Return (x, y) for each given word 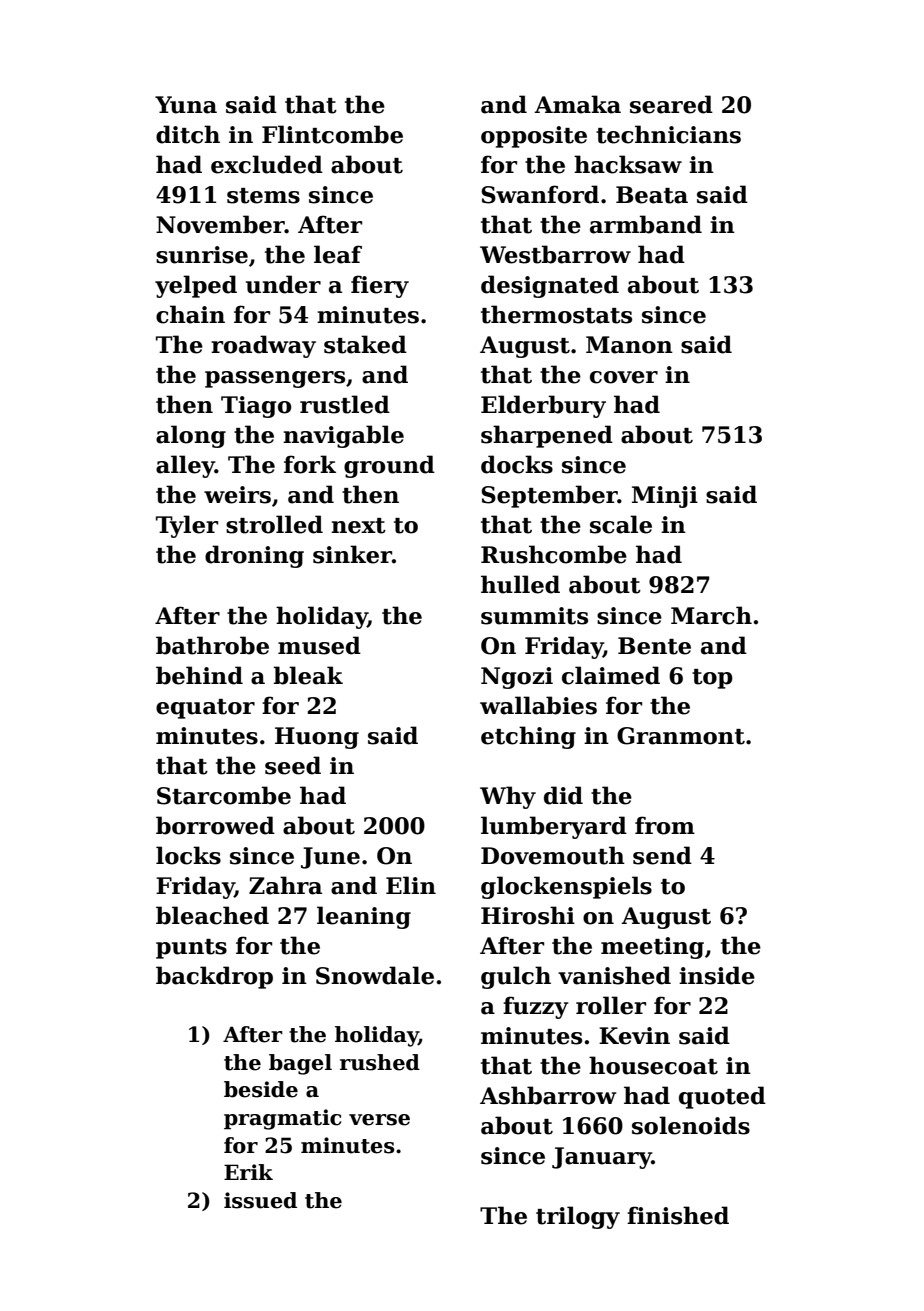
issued (260, 1200)
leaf (338, 254)
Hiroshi (528, 915)
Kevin (634, 1036)
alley (185, 466)
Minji (665, 497)
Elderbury (543, 406)
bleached (212, 915)
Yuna (186, 105)
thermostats (556, 314)
